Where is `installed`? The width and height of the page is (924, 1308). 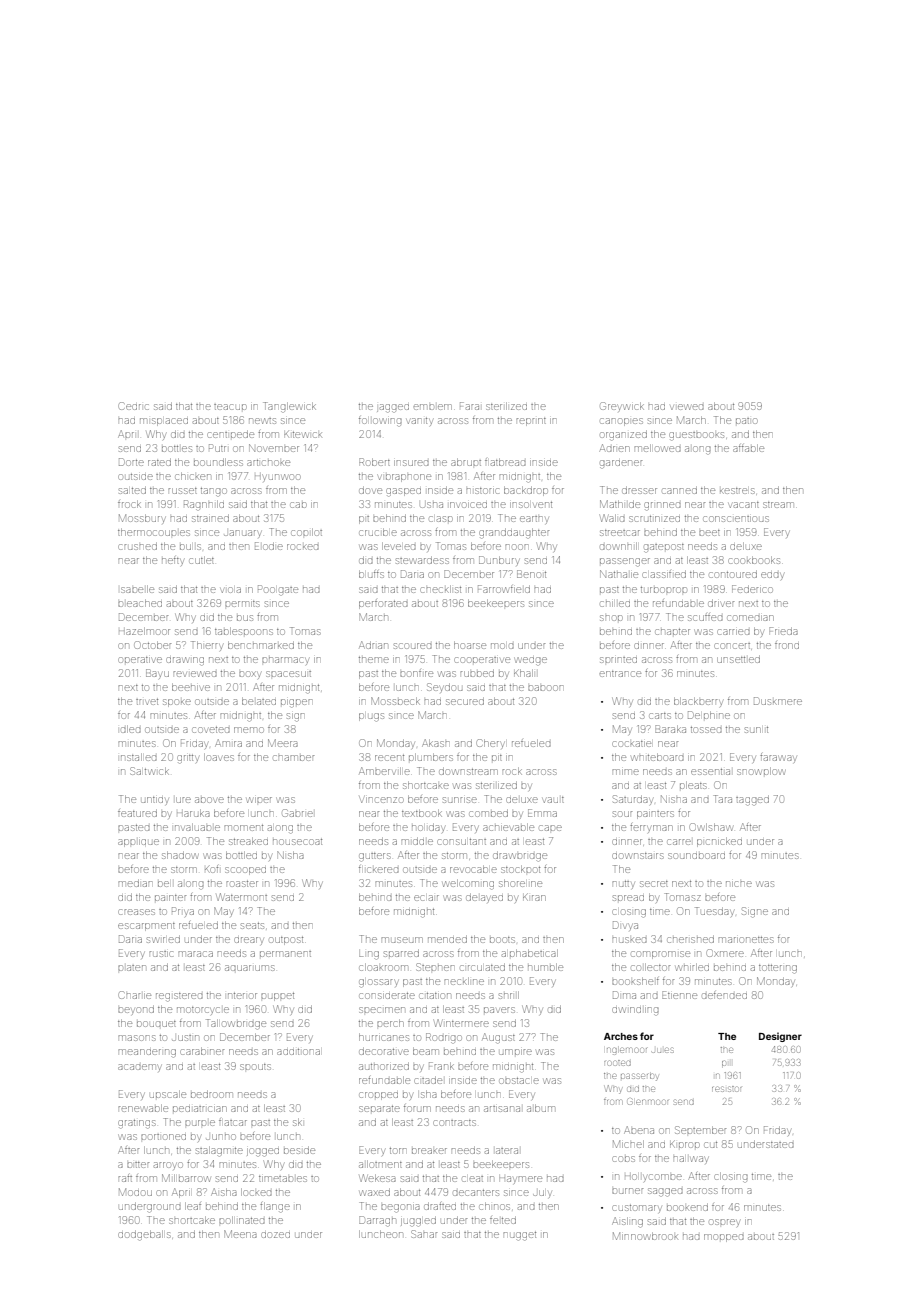 installed is located at coordinates (139, 757).
